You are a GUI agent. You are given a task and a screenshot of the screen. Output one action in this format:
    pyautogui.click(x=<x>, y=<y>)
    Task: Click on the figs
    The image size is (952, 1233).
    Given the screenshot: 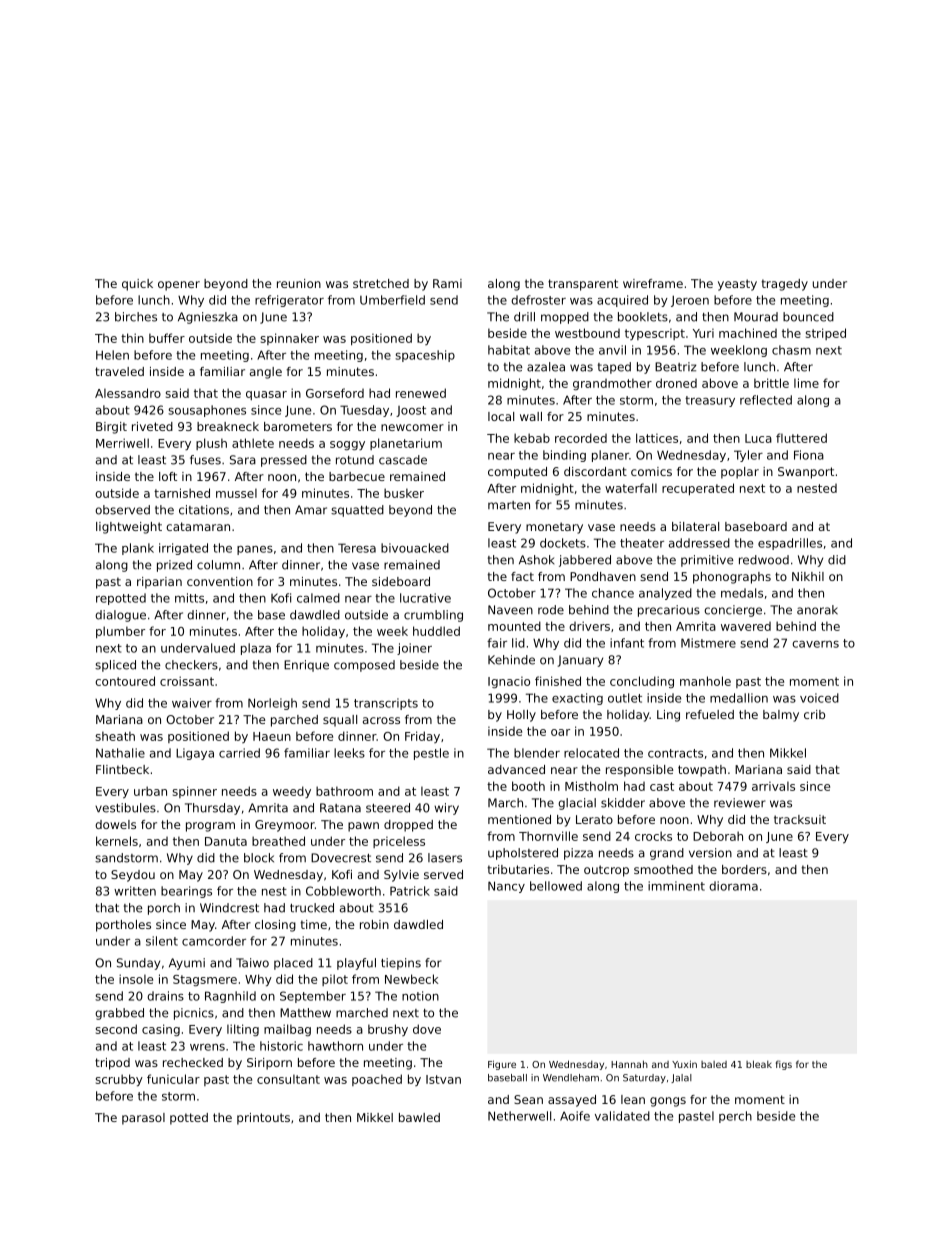 What is the action you would take?
    pyautogui.click(x=784, y=1065)
